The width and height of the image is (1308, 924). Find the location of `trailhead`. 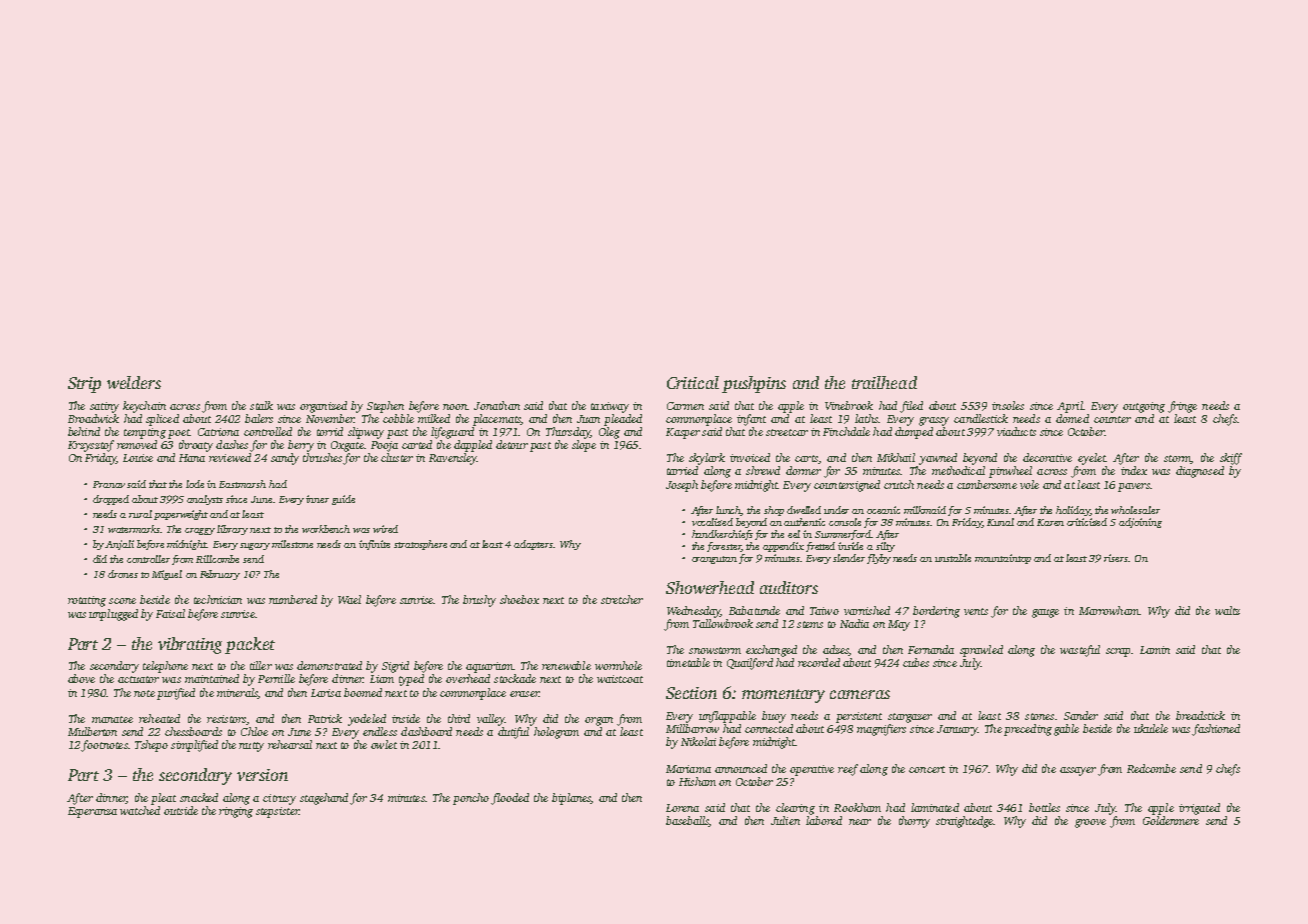

trailhead is located at coordinates (884, 382).
